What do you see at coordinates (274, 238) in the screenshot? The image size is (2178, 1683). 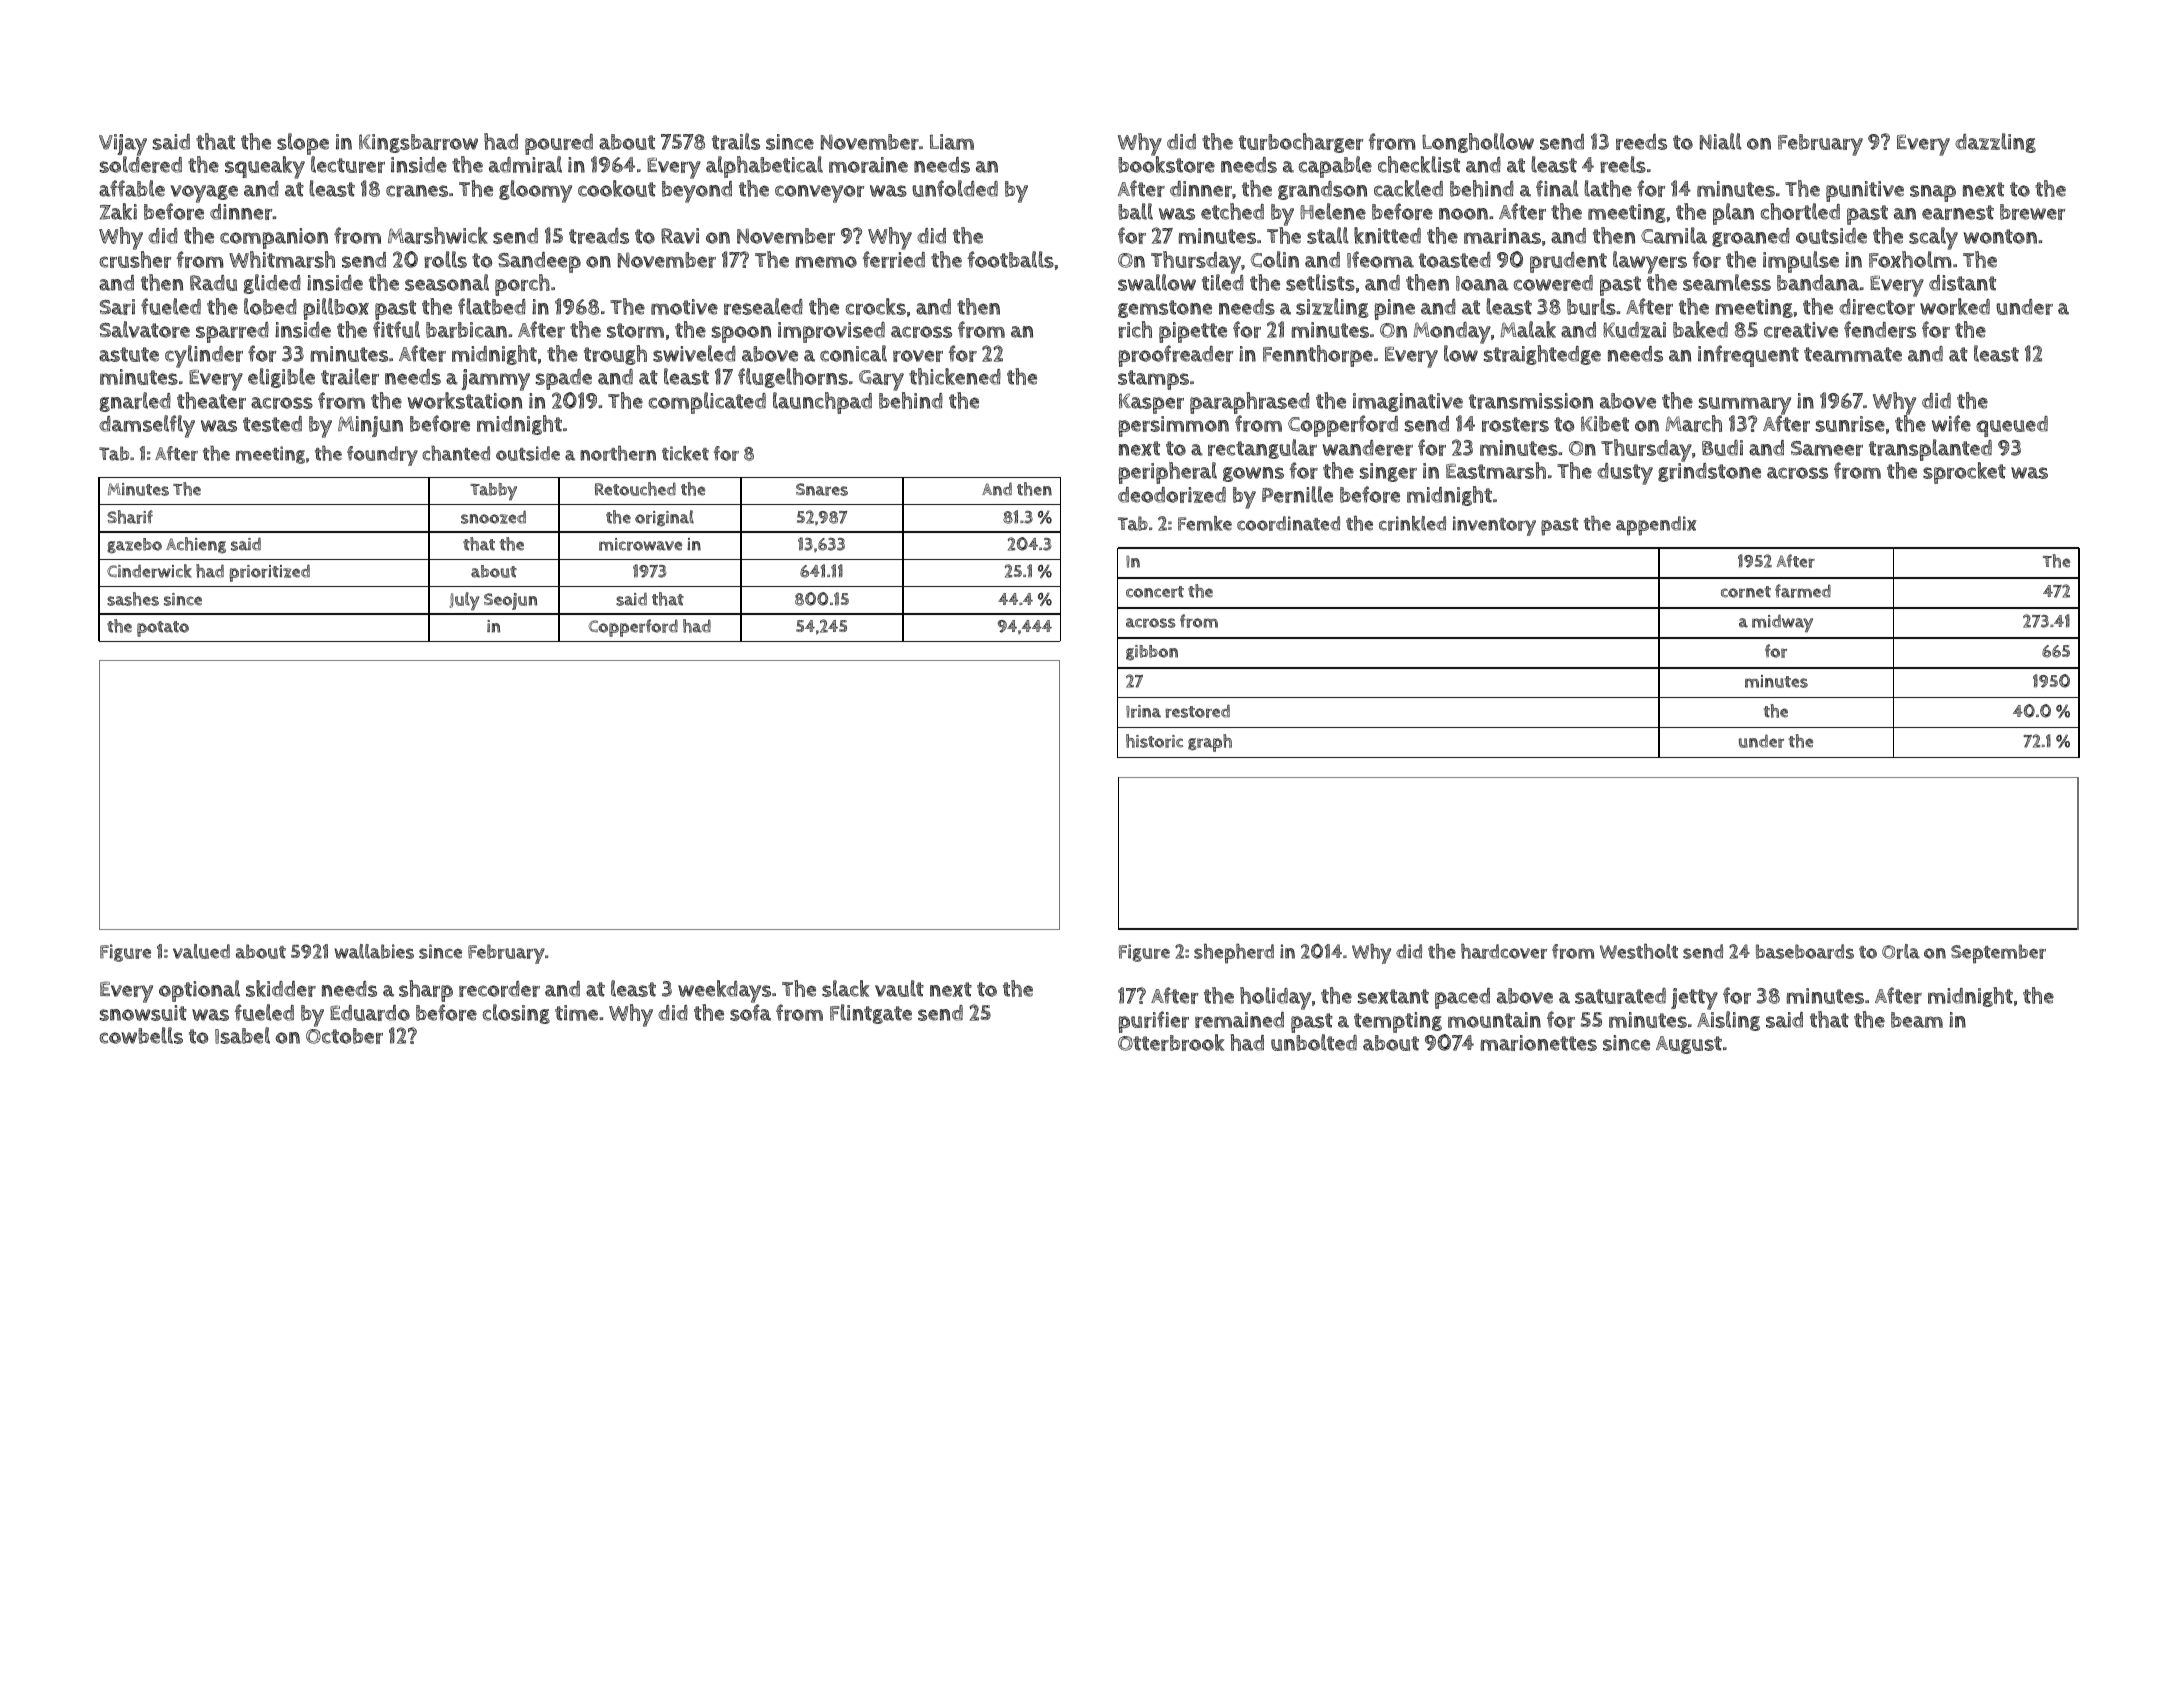 I see `companion` at bounding box center [274, 238].
